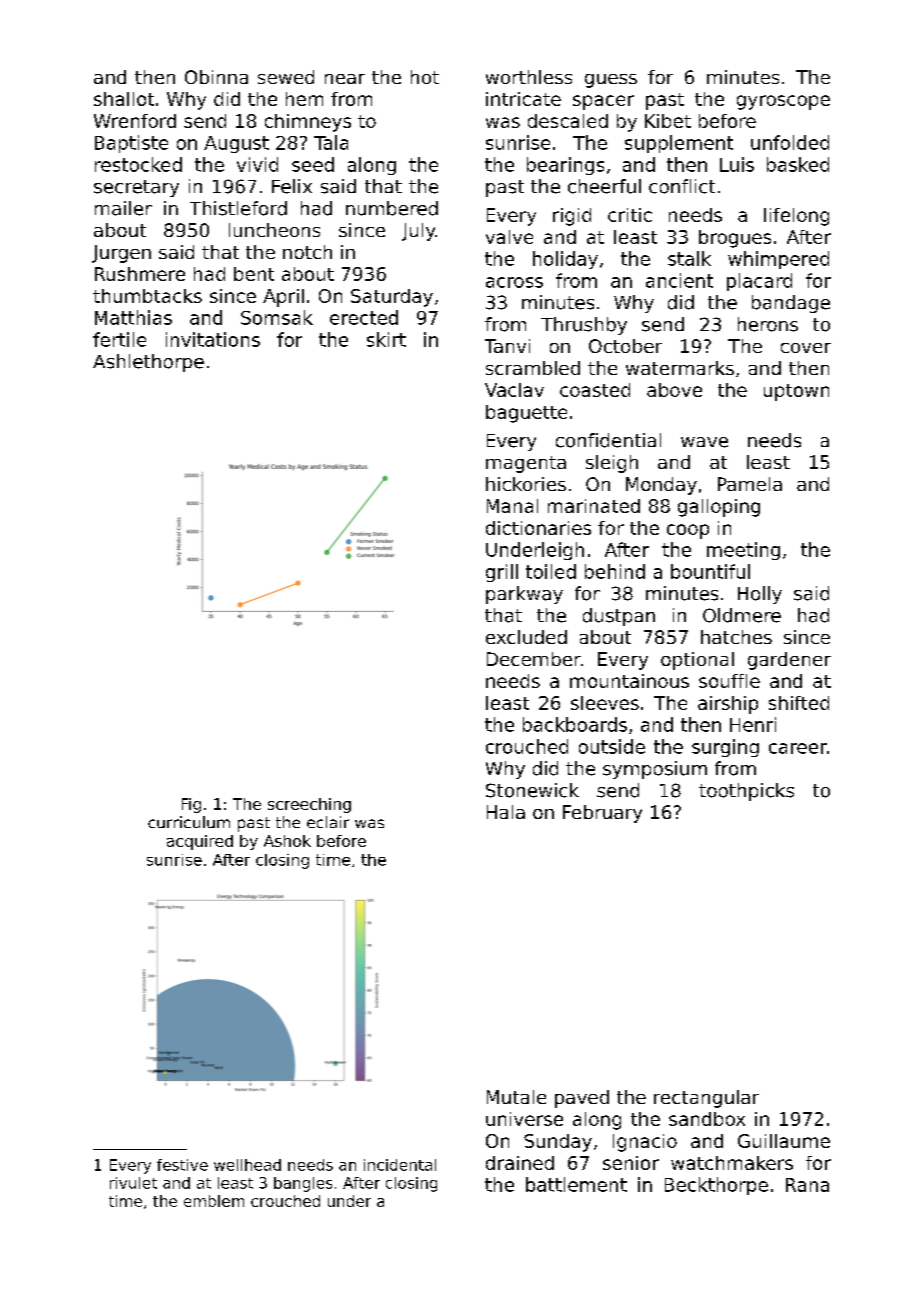 Image resolution: width=924 pixels, height=1314 pixels. What do you see at coordinates (386, 339) in the screenshot?
I see `skirt` at bounding box center [386, 339].
